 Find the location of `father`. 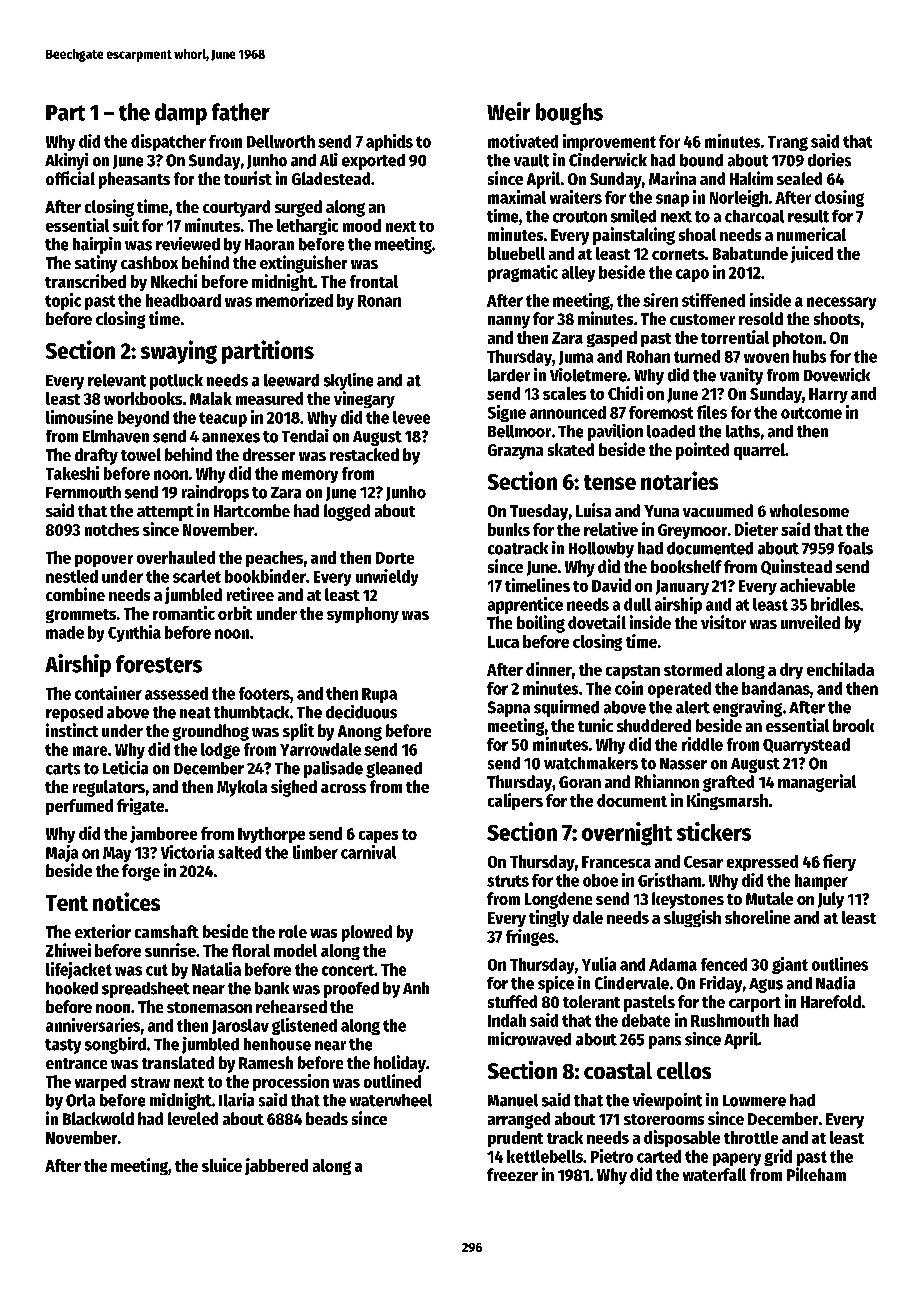

father is located at coordinates (241, 112).
